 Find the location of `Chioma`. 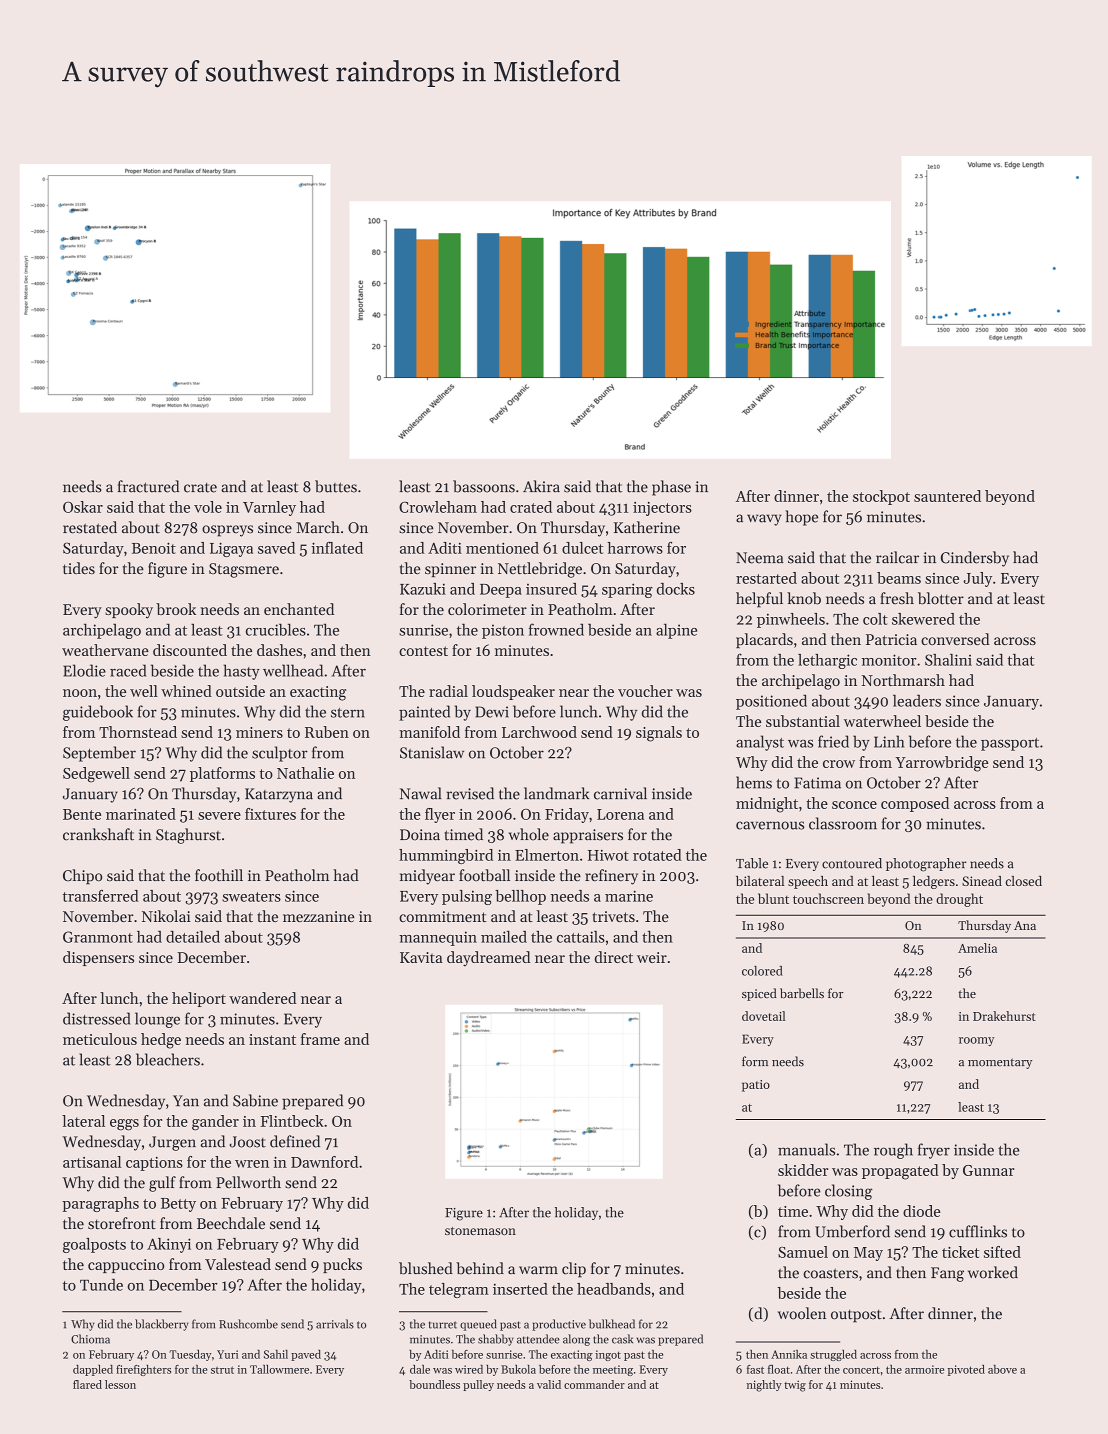

Chioma is located at coordinates (90, 1339).
